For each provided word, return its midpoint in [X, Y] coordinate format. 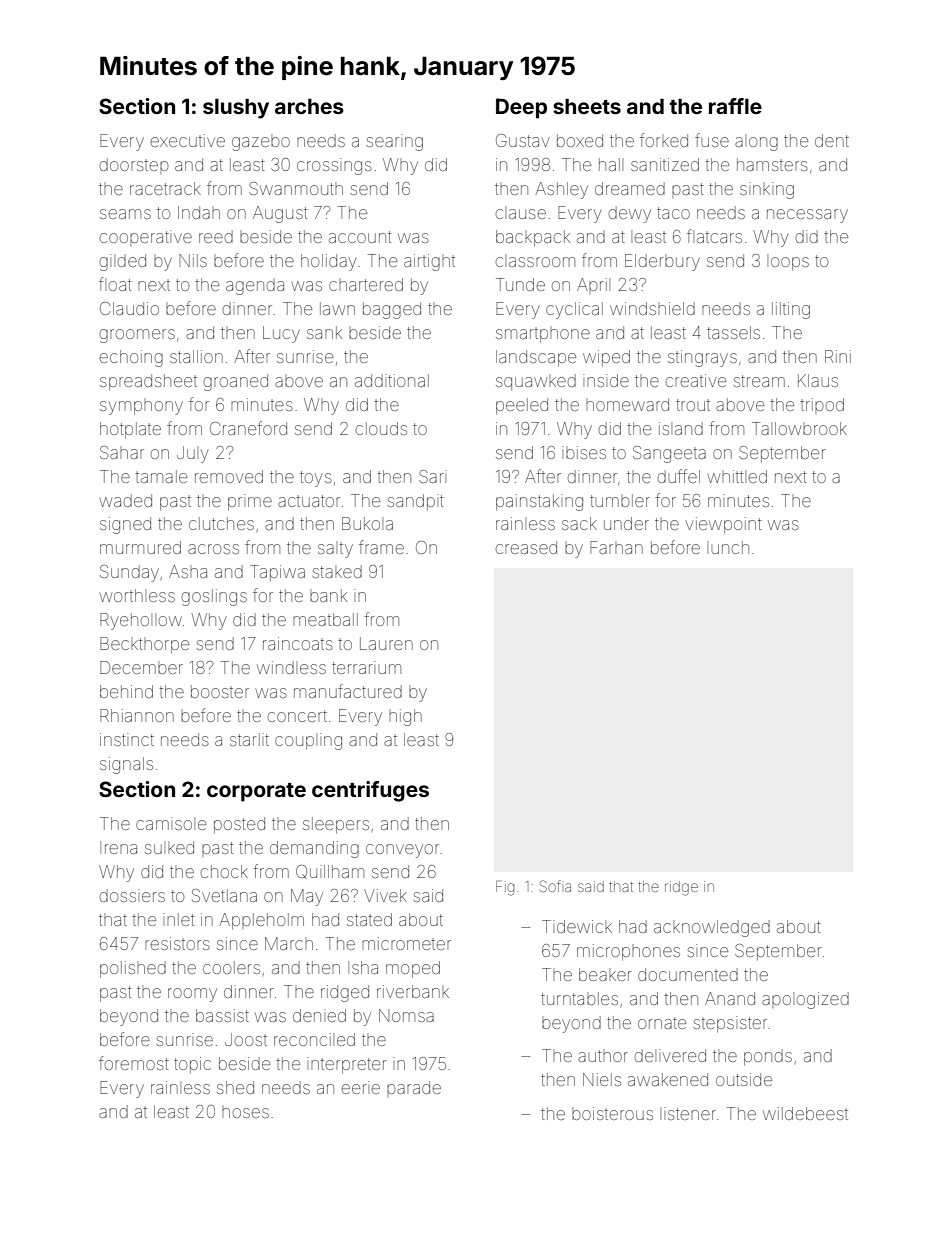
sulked [169, 847]
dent [832, 140]
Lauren [386, 643]
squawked [536, 382]
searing [395, 142]
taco [673, 213]
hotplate [130, 430]
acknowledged [712, 928]
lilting [791, 310]
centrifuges [370, 791]
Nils [193, 260]
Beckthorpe [144, 645]
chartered [366, 284]
